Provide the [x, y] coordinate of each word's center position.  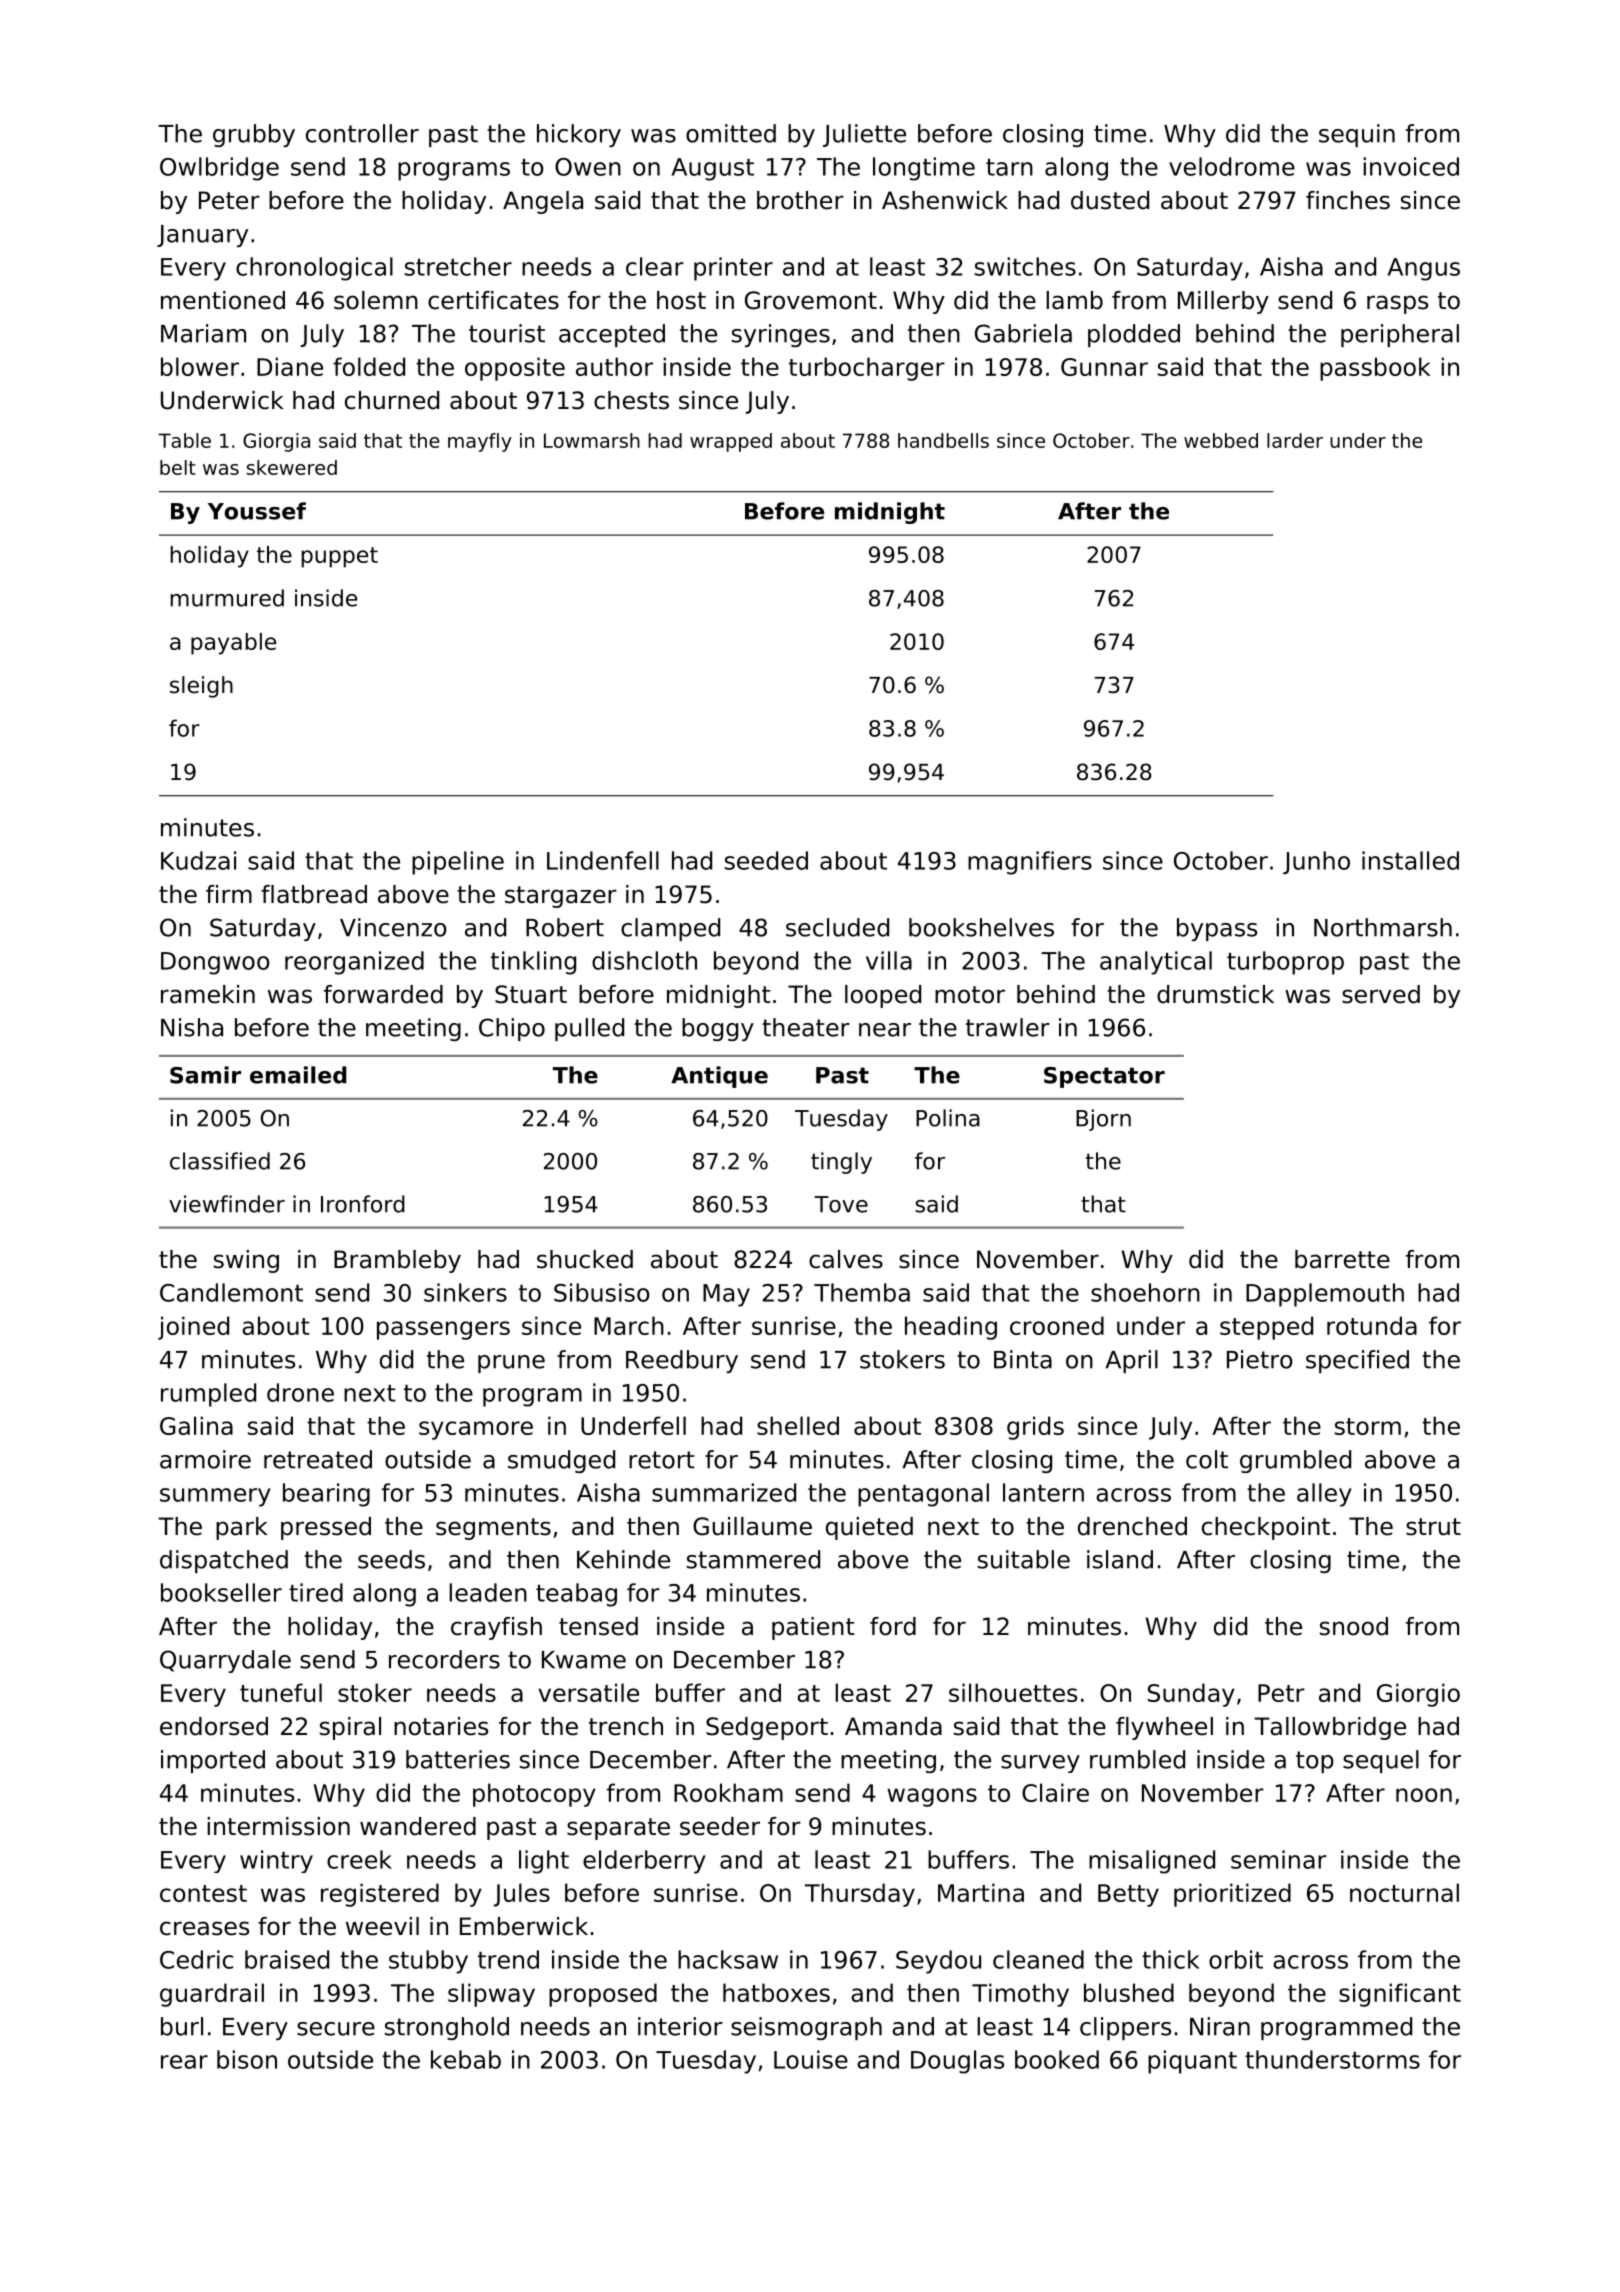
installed [1410, 860]
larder [1295, 440]
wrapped [731, 442]
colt [1207, 1459]
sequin [1357, 135]
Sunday [1191, 1695]
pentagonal [923, 1495]
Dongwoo [215, 963]
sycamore [476, 1430]
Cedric [196, 1959]
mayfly [480, 442]
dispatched [224, 1561]
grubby [254, 135]
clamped [670, 929]
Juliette [864, 135]
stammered [753, 1559]
